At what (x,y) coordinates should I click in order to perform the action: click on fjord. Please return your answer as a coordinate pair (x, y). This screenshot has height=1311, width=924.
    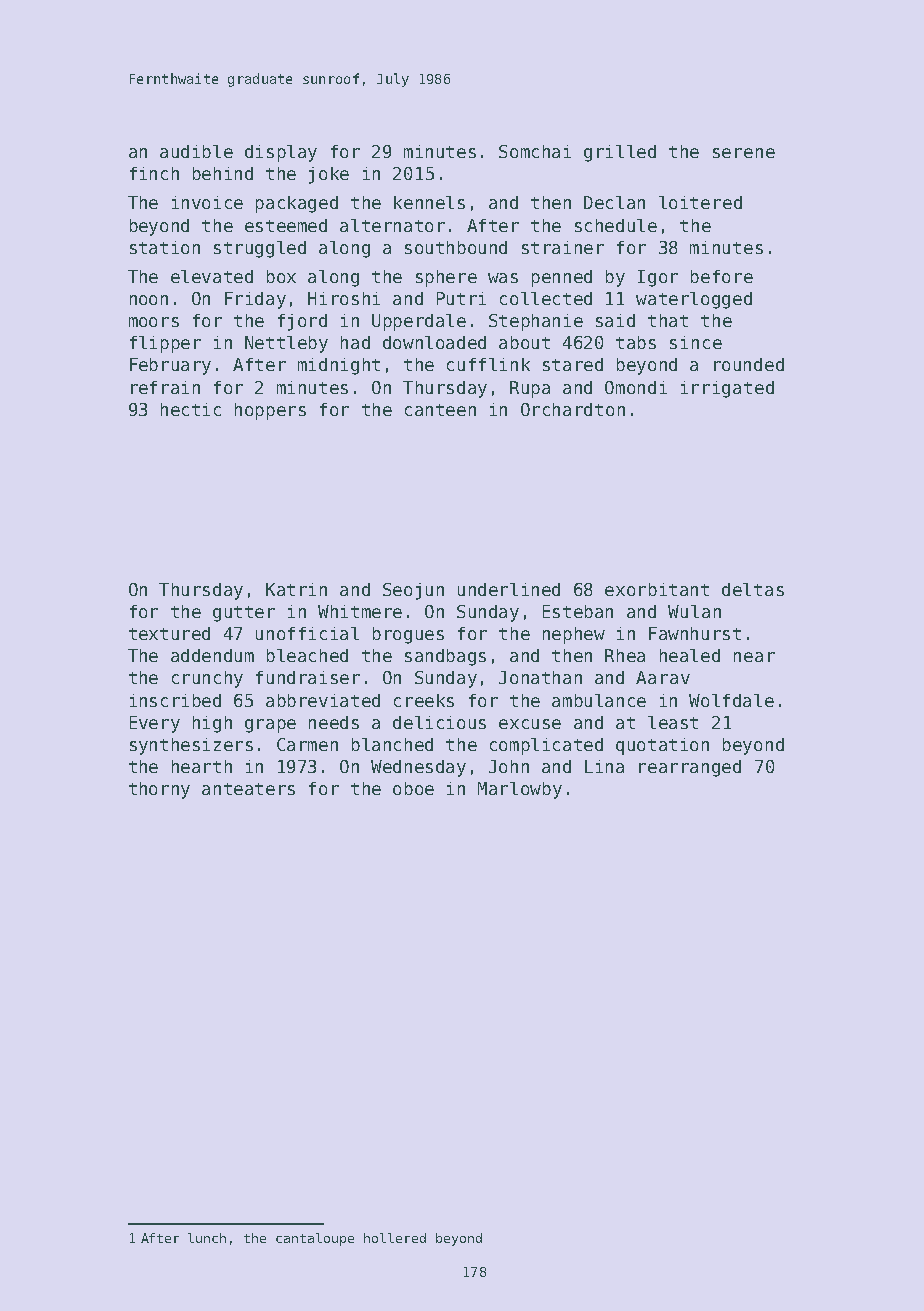
    Looking at the image, I should click on (302, 322).
